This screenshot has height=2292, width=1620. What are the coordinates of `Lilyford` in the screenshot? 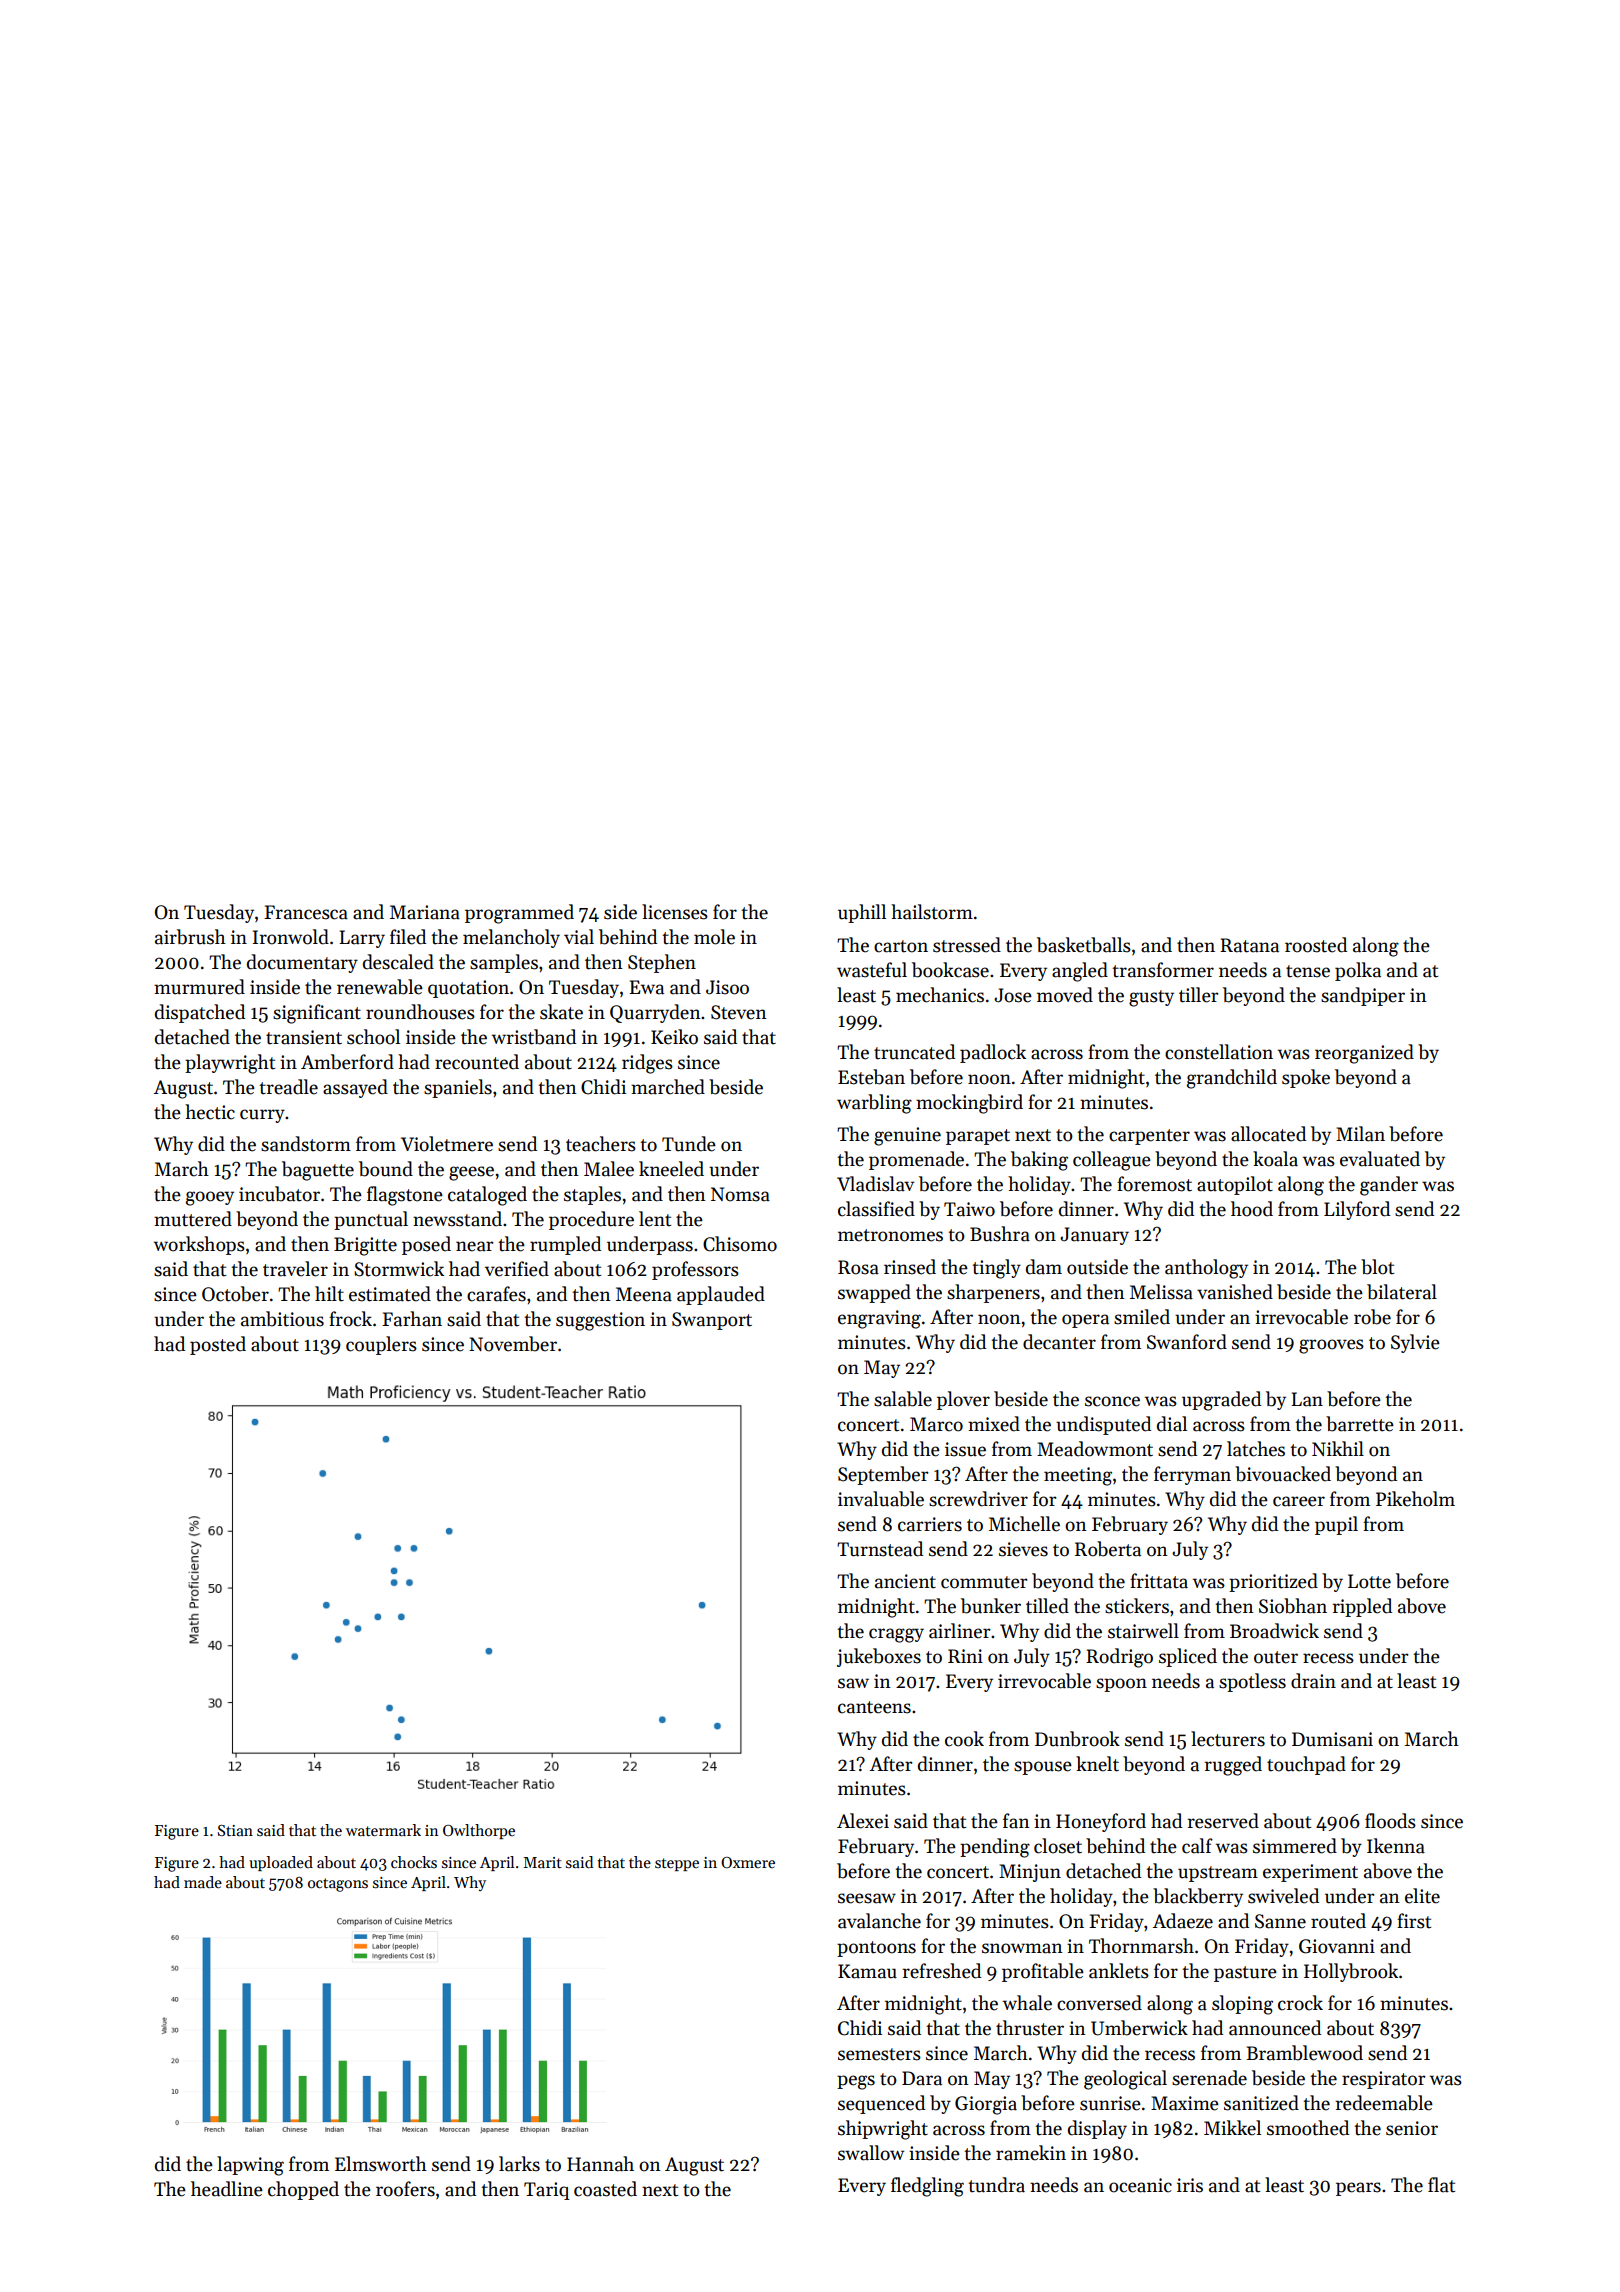 It's located at (1357, 1210).
